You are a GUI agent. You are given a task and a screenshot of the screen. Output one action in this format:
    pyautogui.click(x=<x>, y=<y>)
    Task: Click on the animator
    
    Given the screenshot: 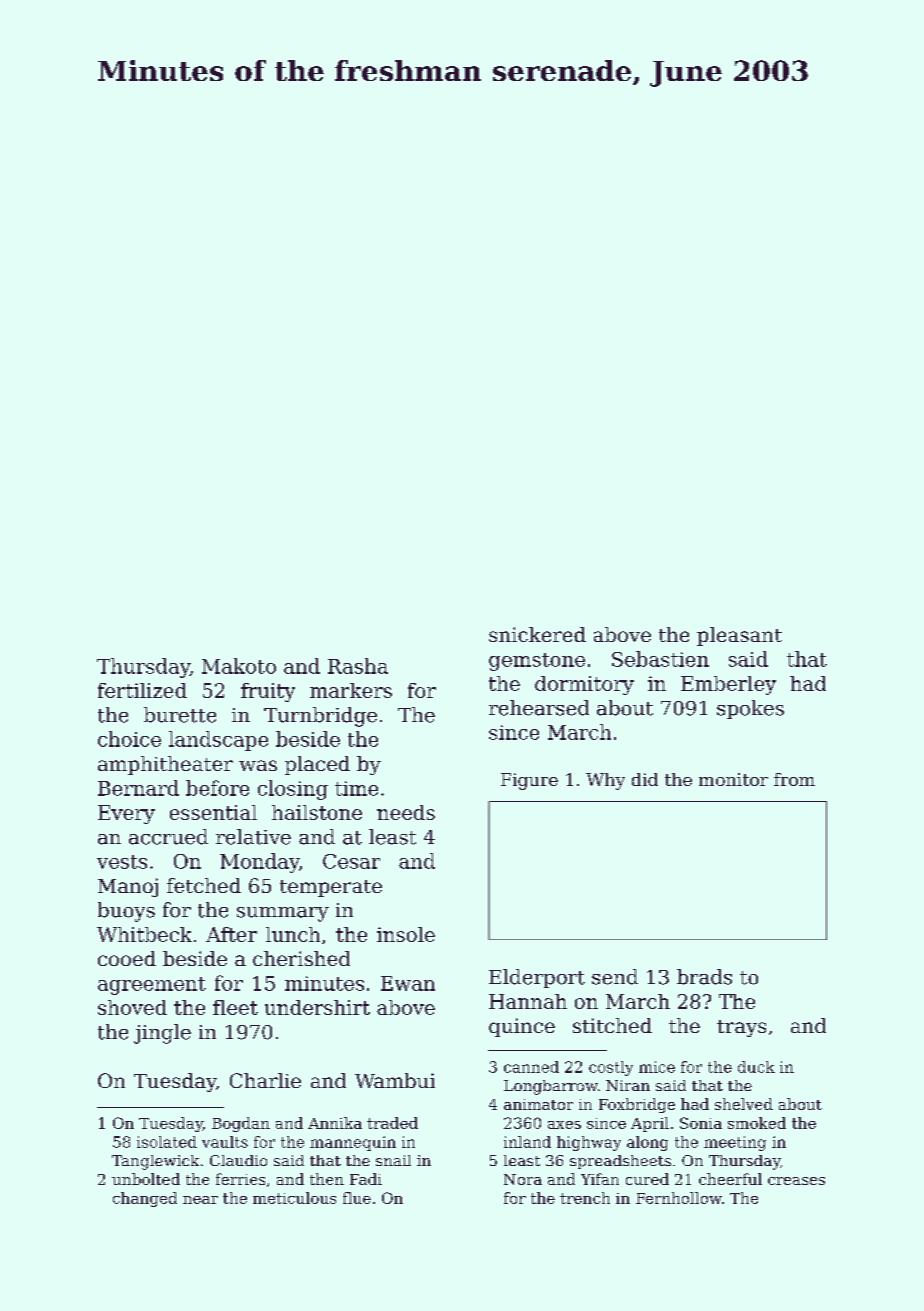 What is the action you would take?
    pyautogui.click(x=538, y=1104)
